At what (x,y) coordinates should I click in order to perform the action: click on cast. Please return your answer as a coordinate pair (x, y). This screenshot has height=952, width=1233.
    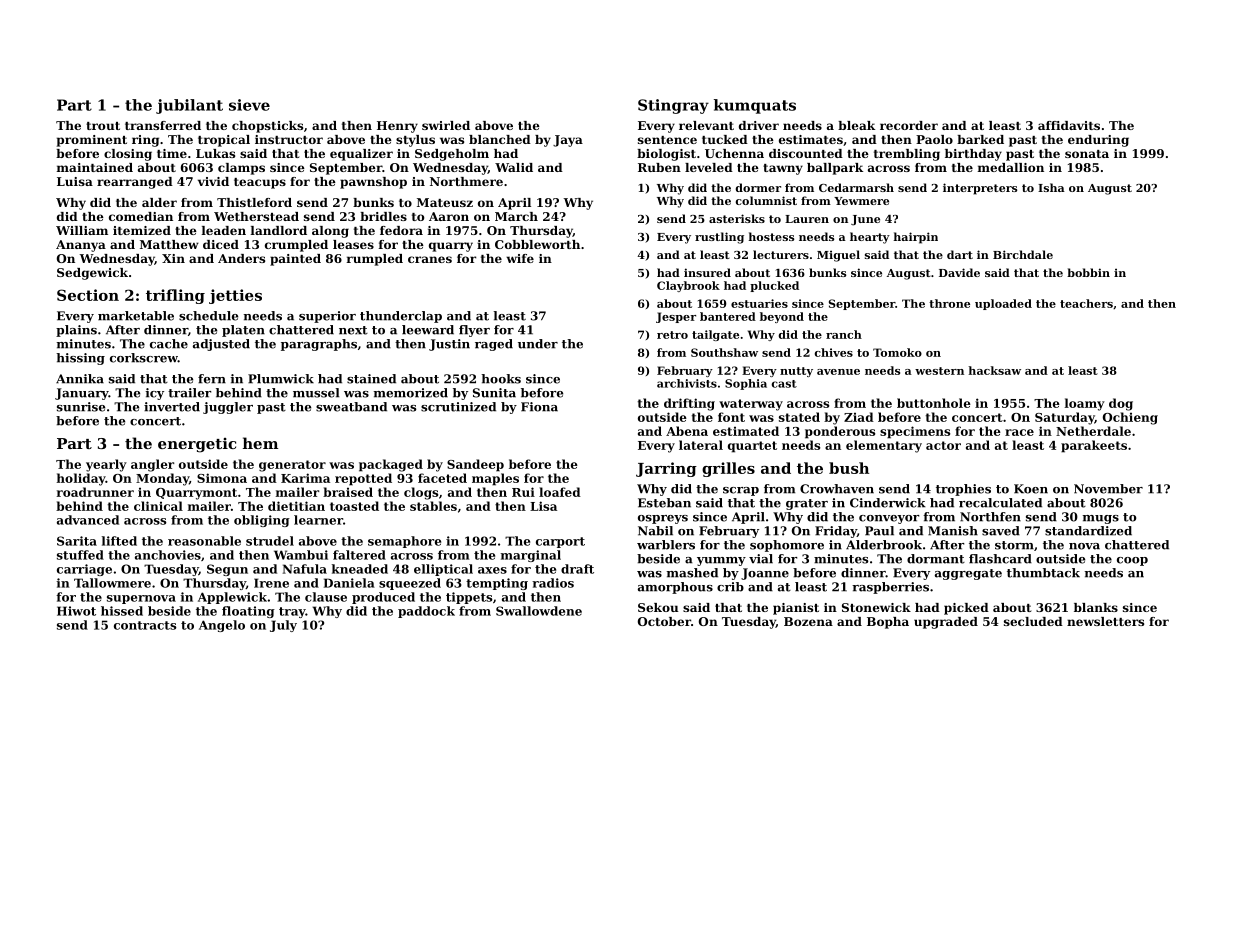
    Looking at the image, I should click on (784, 384).
